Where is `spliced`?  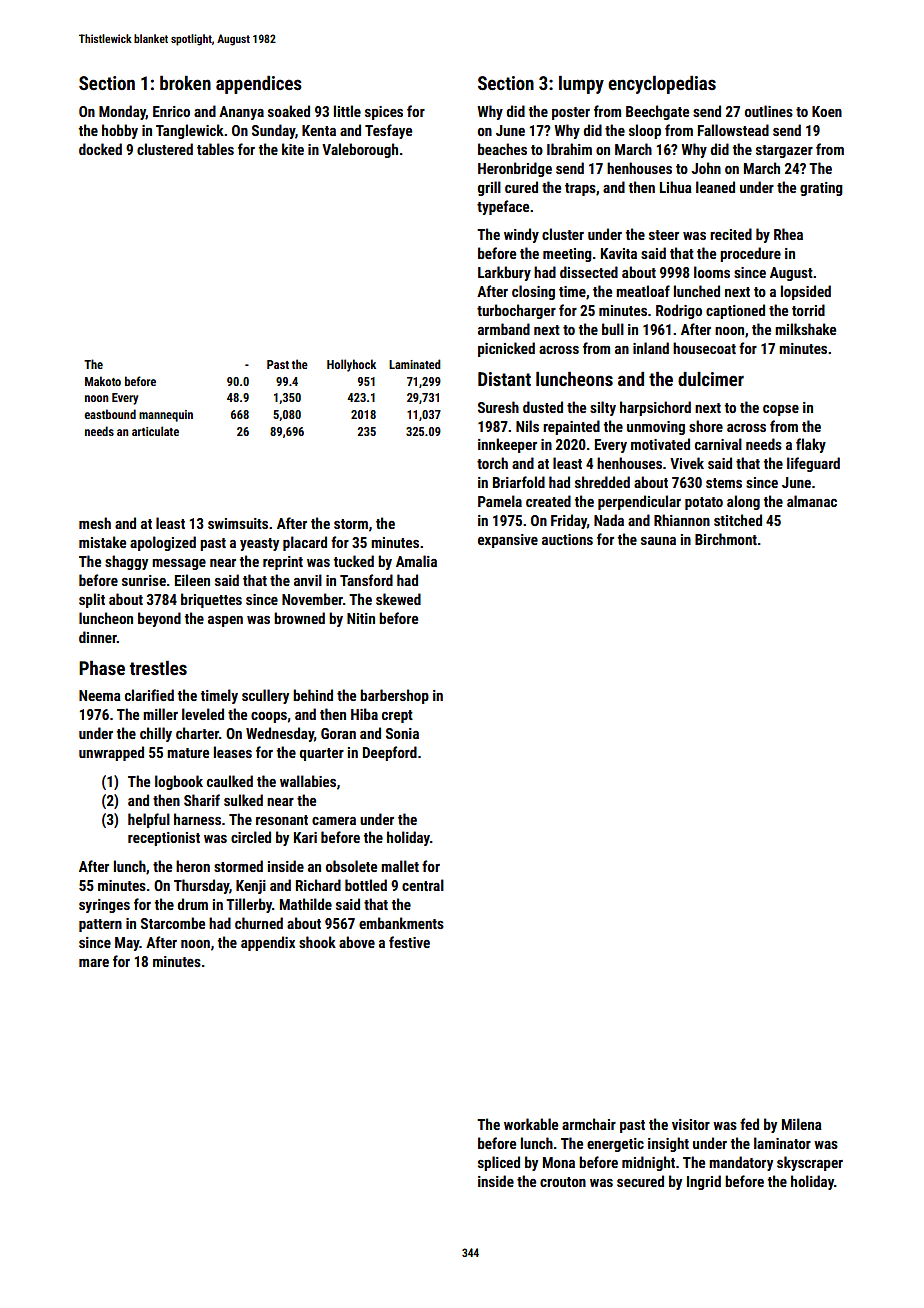 spliced is located at coordinates (499, 1163).
